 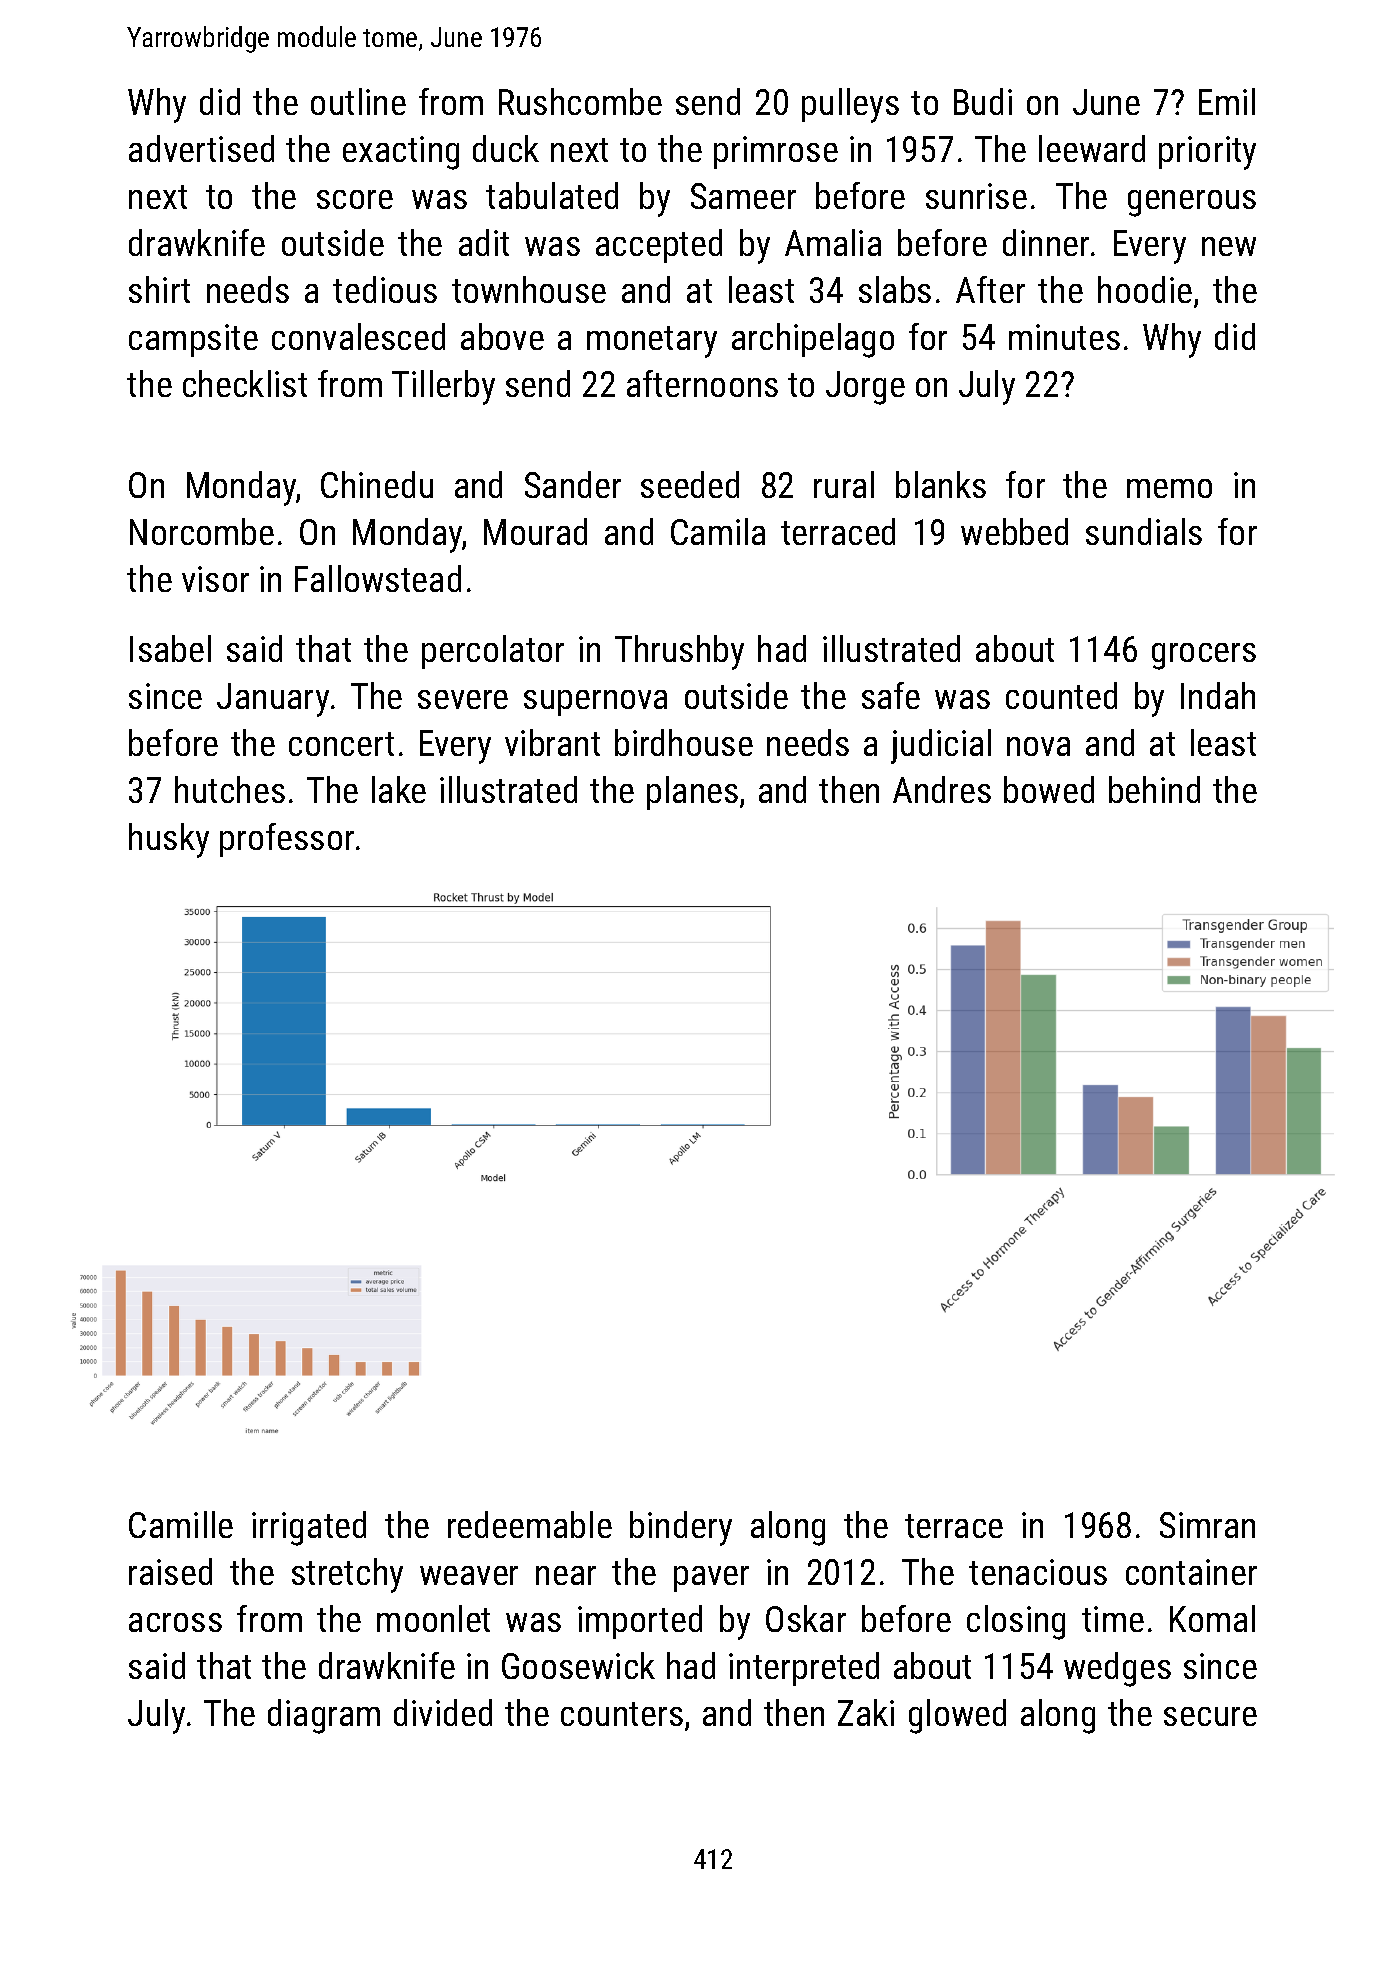 I want to click on Oskar, so click(x=806, y=1618).
